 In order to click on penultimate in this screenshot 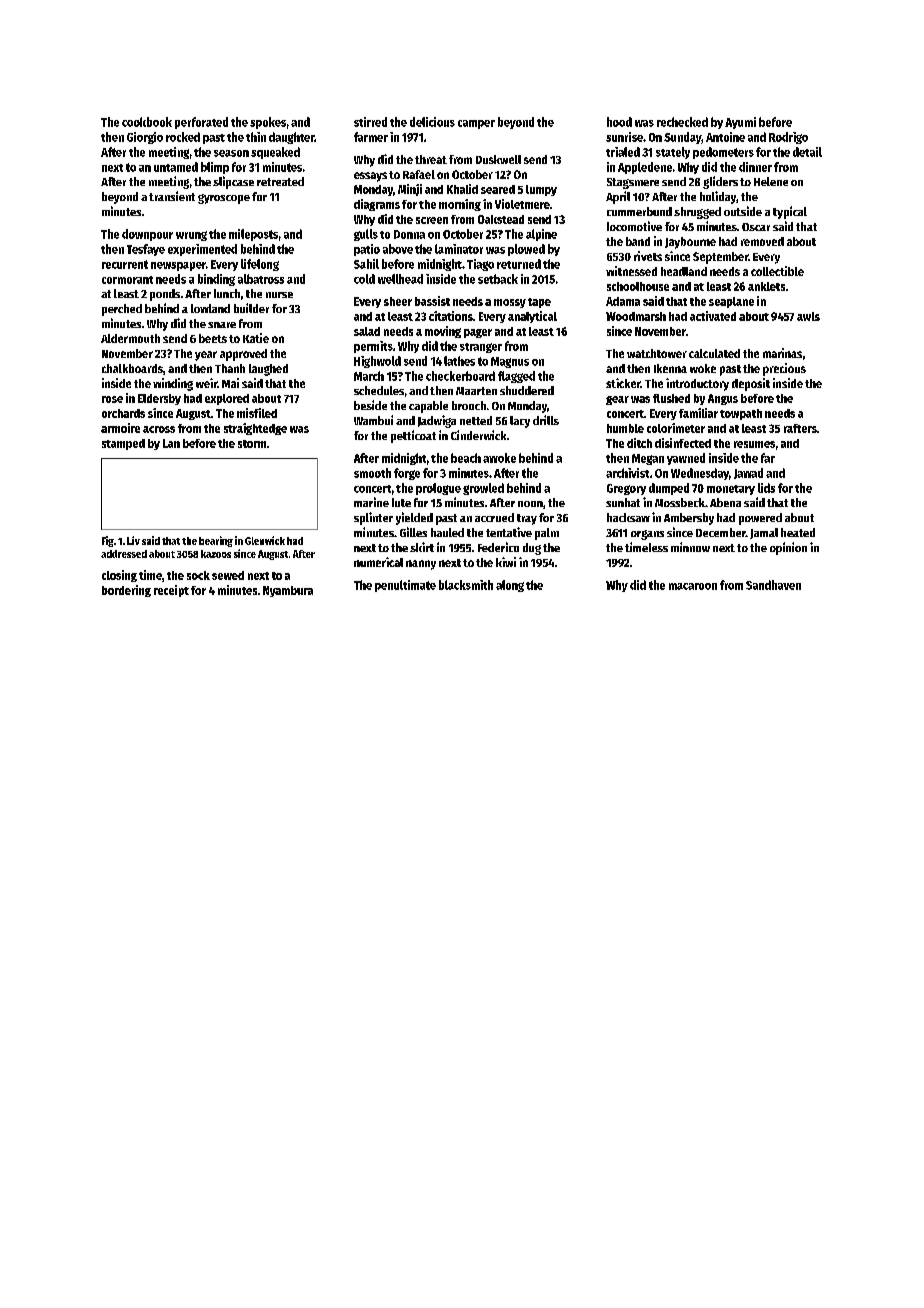, I will do `click(405, 586)`.
